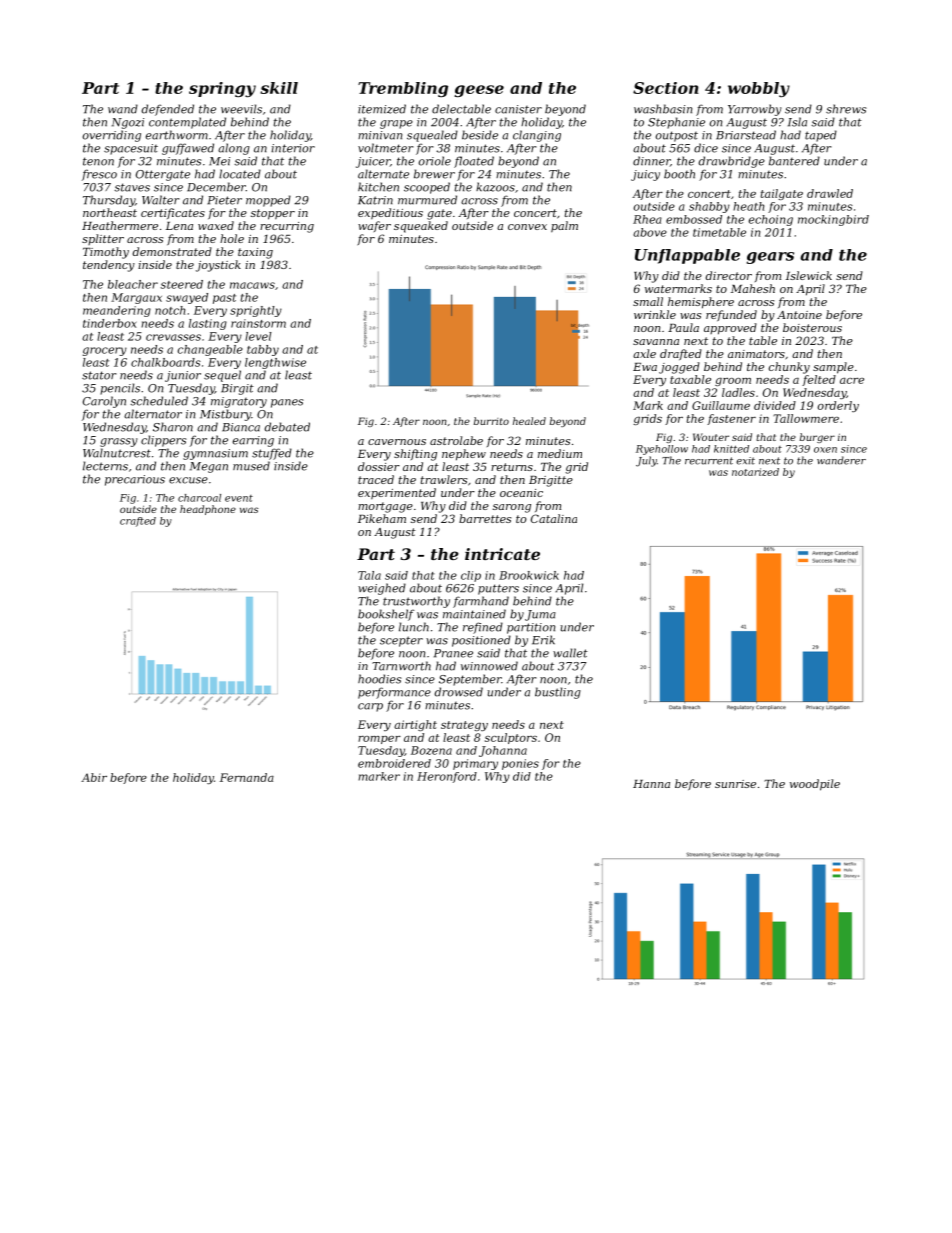  What do you see at coordinates (222, 89) in the page?
I see `springy` at bounding box center [222, 89].
